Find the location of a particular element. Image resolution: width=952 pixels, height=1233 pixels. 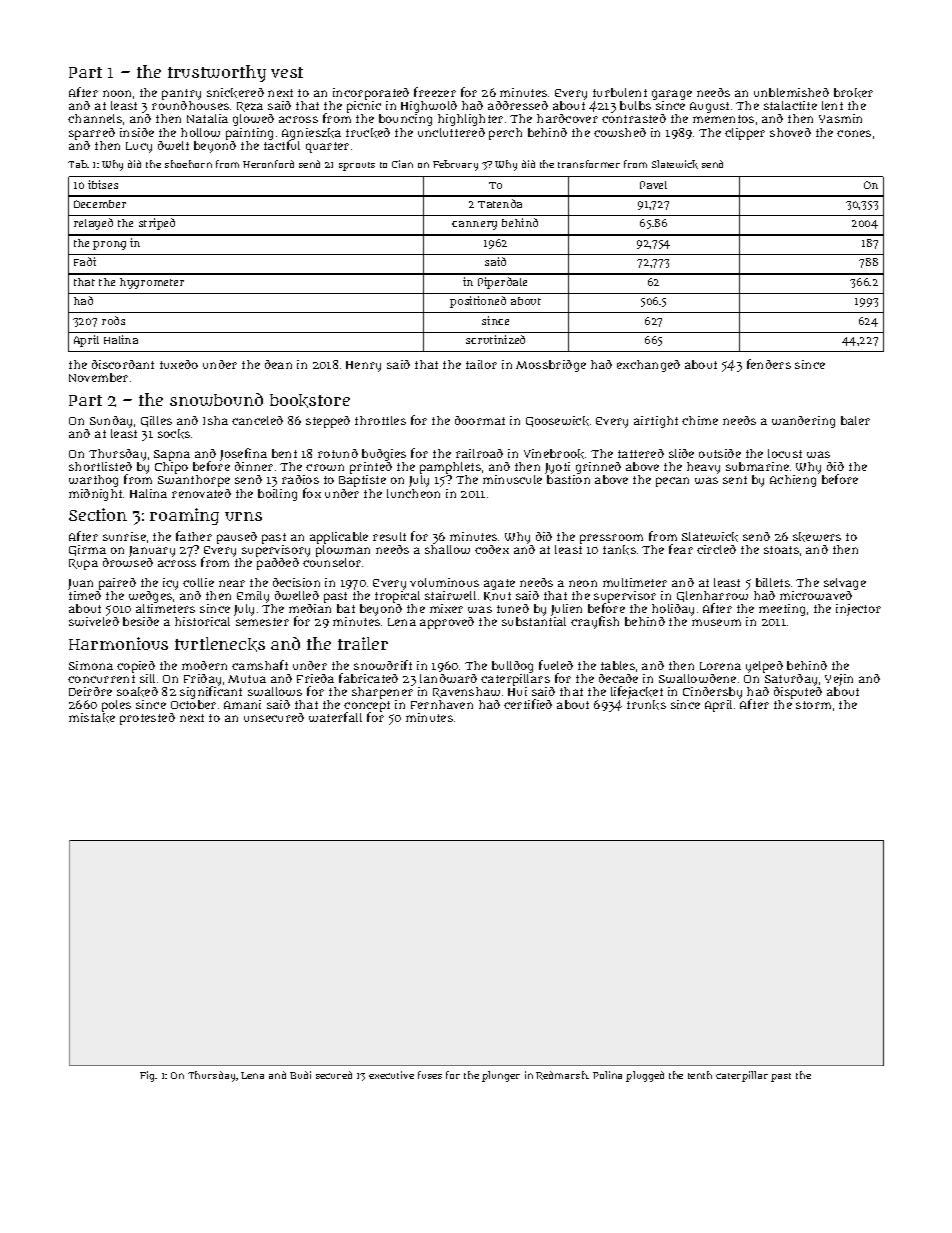

disputed is located at coordinates (798, 693).
